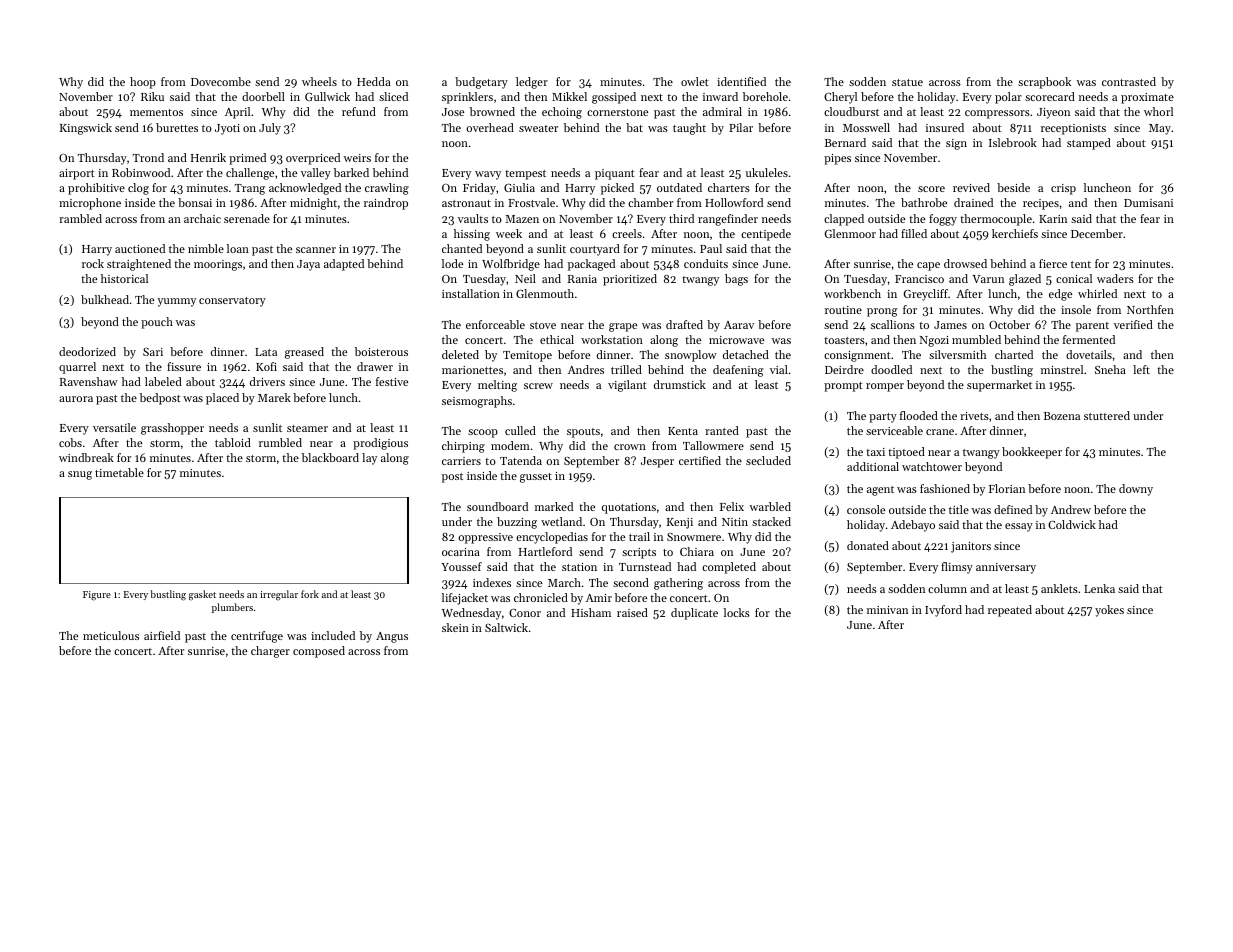 The image size is (1233, 952). Describe the element at coordinates (928, 266) in the screenshot. I see `cape` at that location.
